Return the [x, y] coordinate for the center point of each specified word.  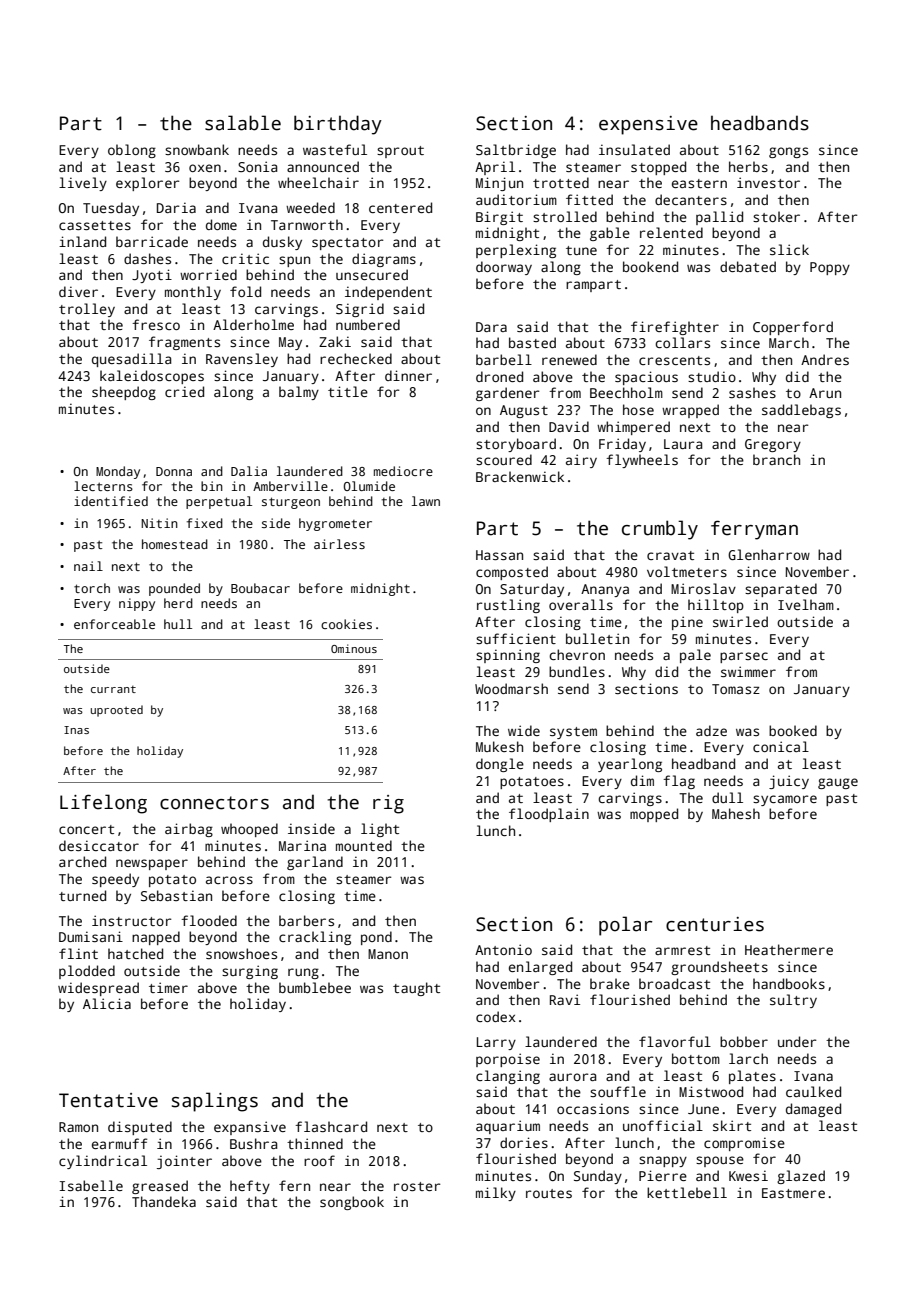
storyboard [516, 445]
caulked [813, 1091]
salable [243, 123]
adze [711, 730]
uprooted [117, 711]
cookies [346, 624]
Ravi [565, 999]
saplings [215, 1102]
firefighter [675, 328]
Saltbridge [516, 151]
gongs [788, 152]
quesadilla [131, 360]
